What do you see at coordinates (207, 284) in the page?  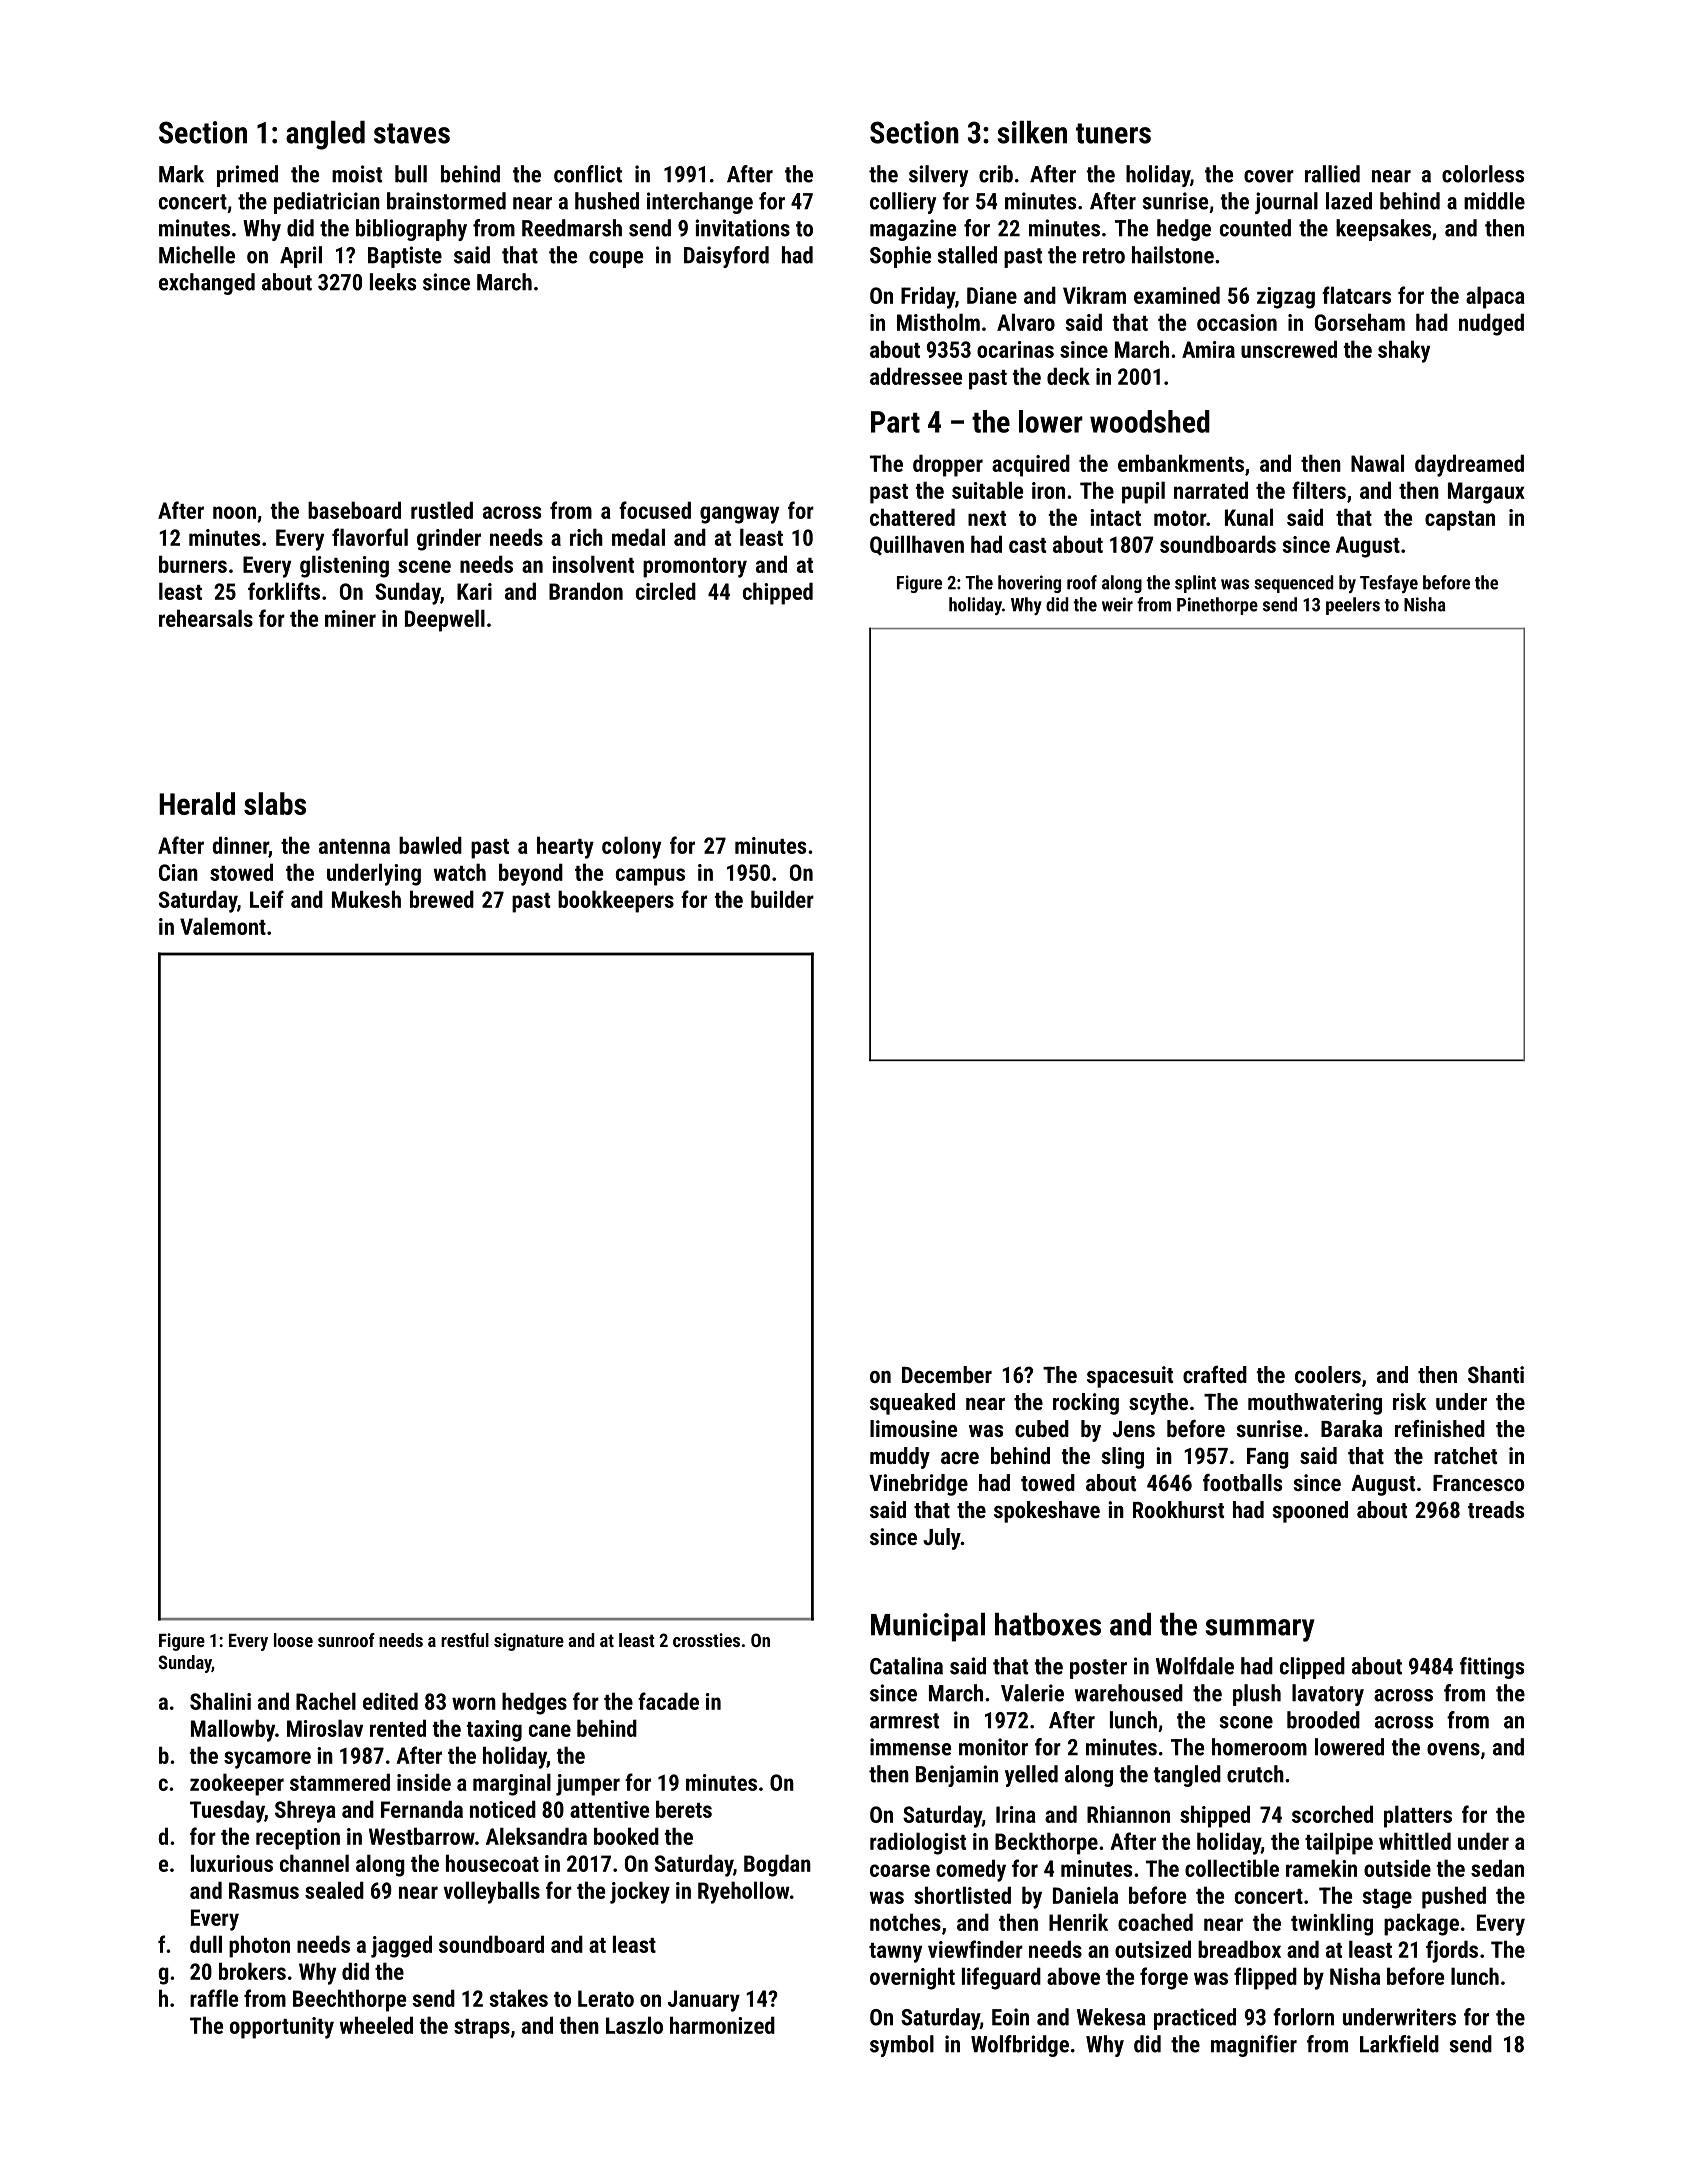 I see `exchanged` at bounding box center [207, 284].
